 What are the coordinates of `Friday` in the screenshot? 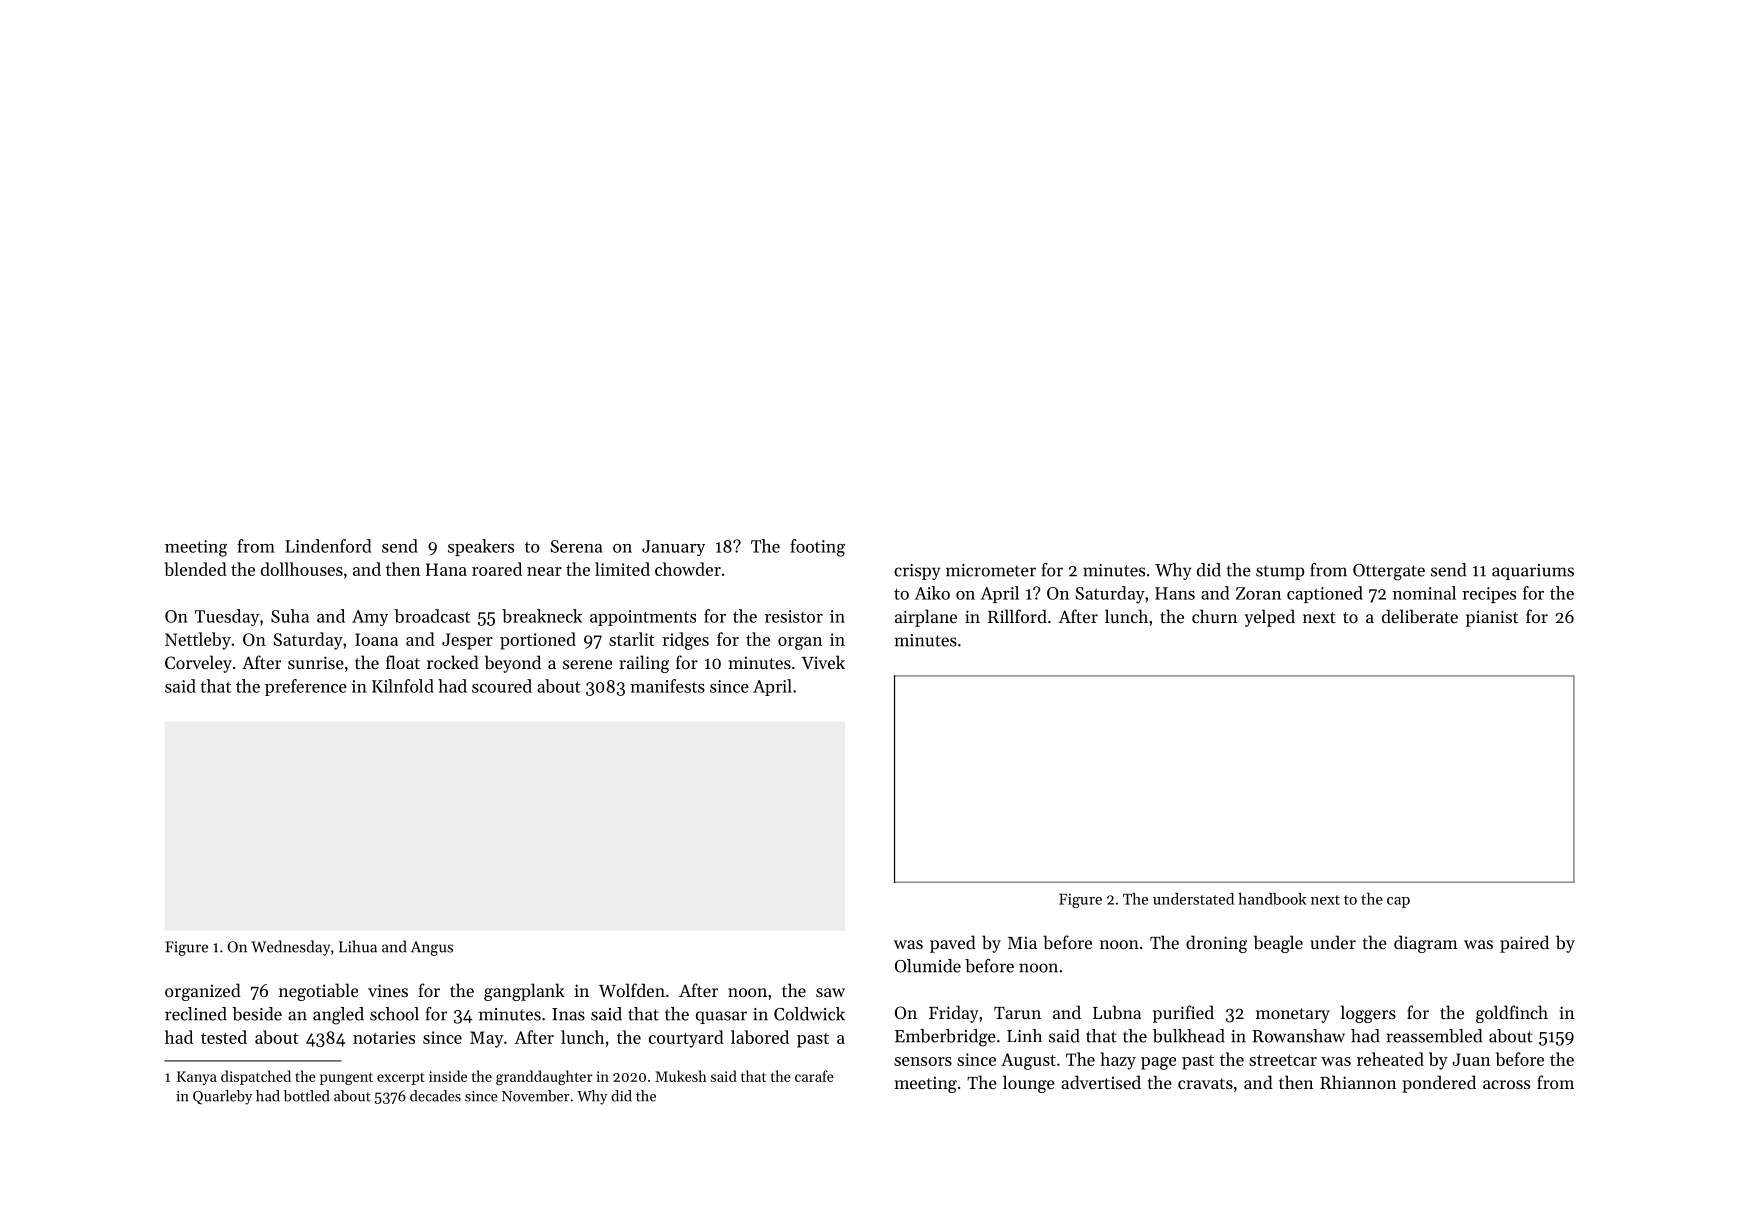 It's located at (954, 1014).
